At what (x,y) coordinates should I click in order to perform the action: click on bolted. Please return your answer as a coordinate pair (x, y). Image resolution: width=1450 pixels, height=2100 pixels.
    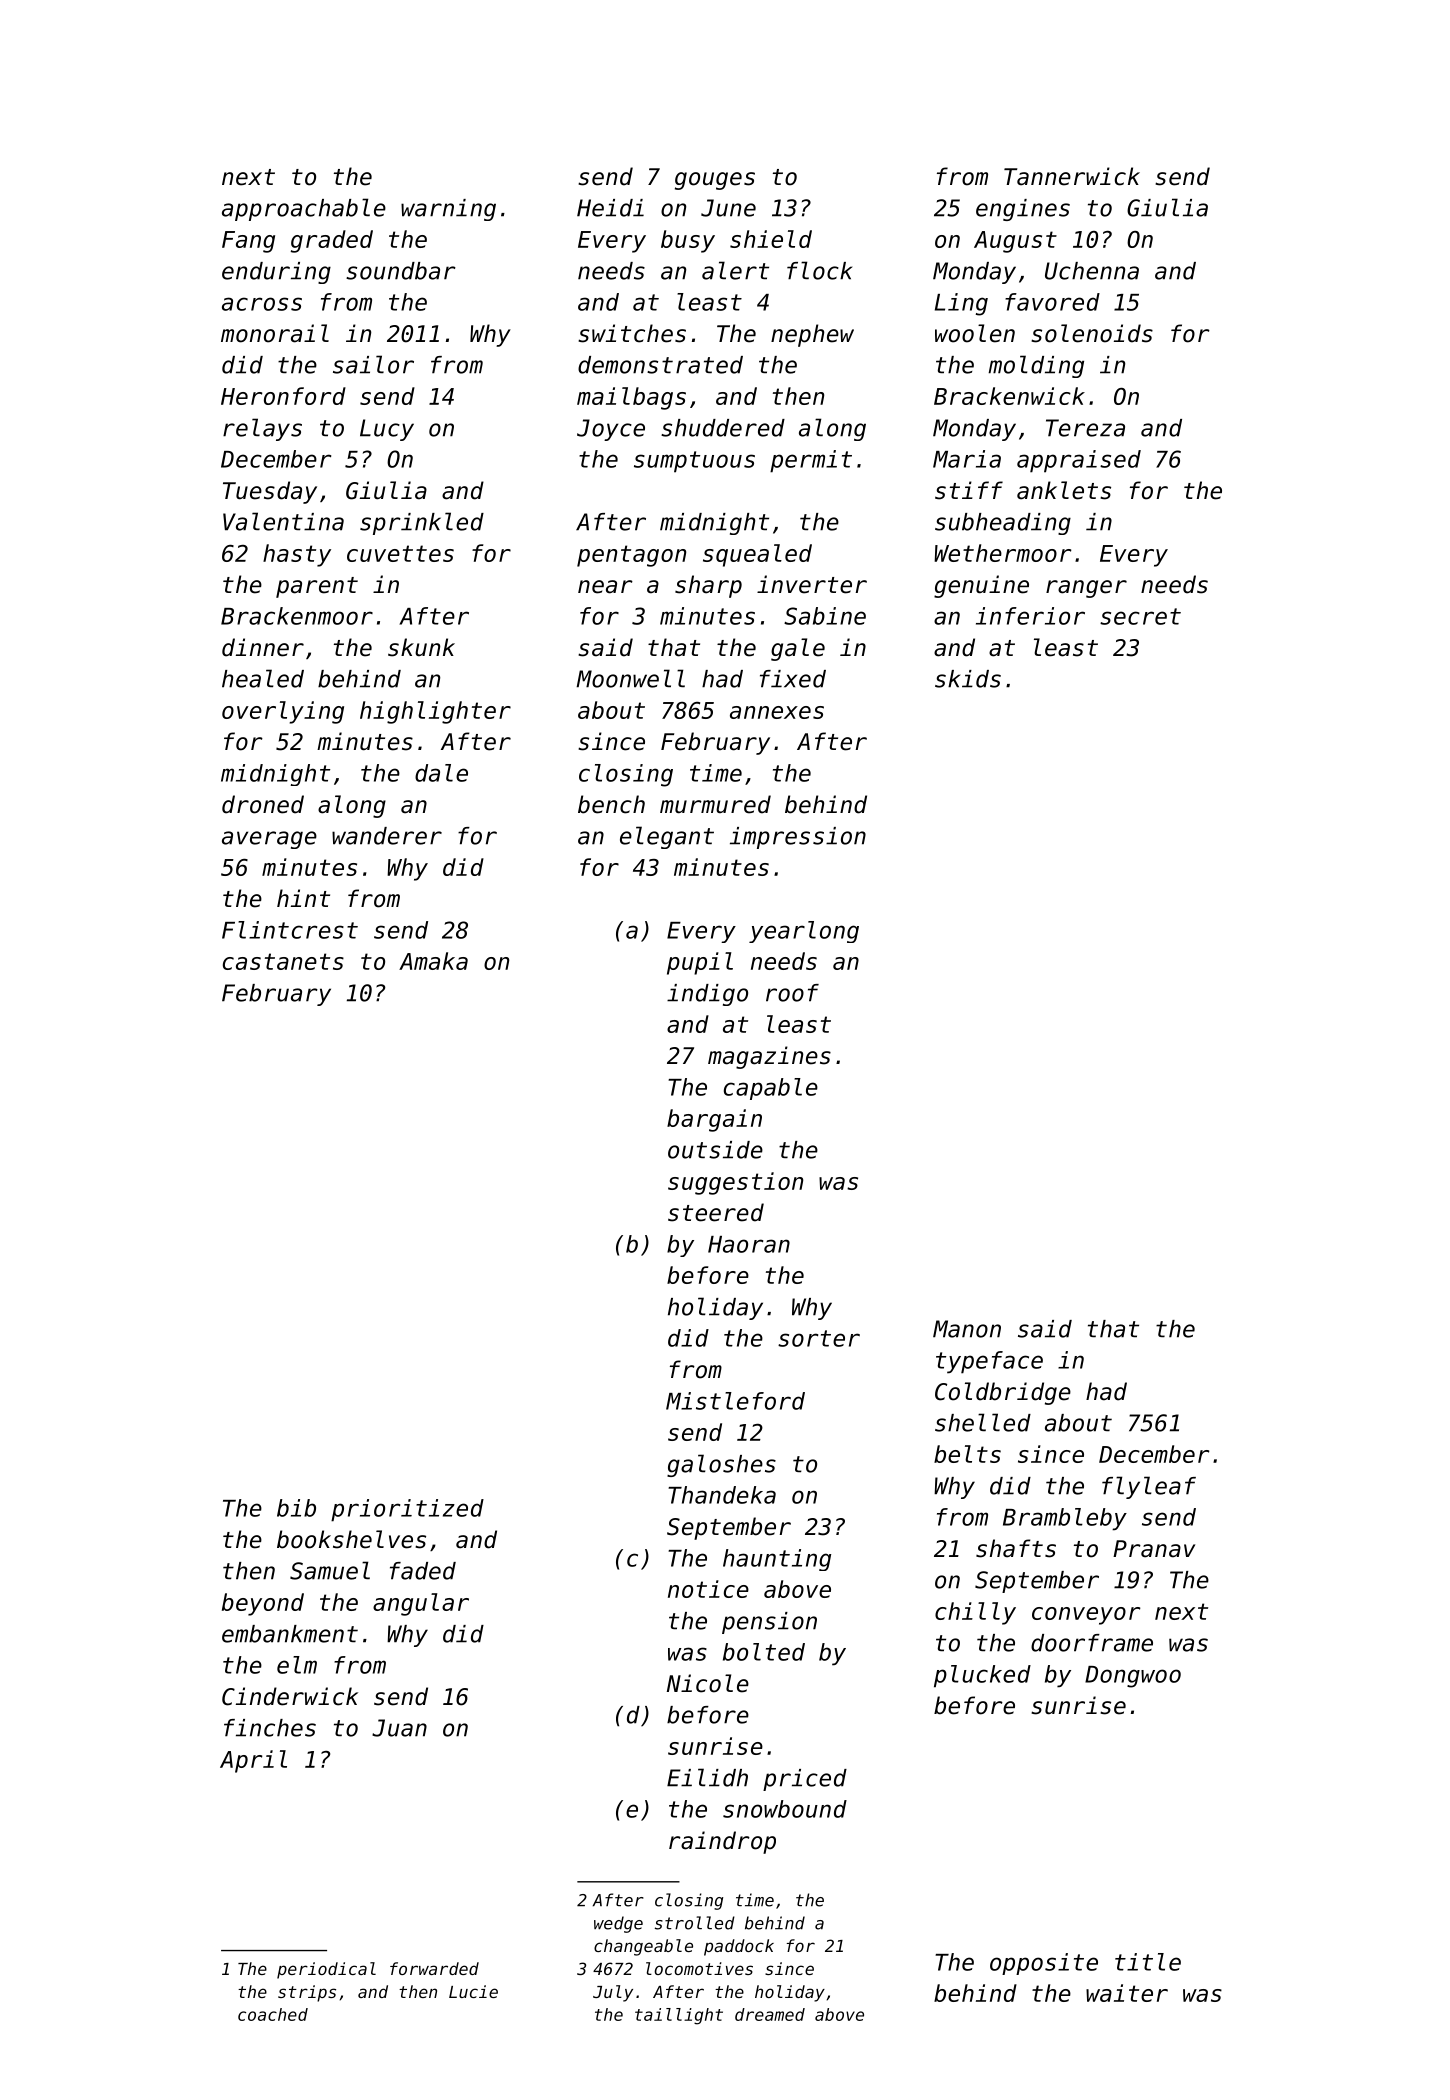
    Looking at the image, I should click on (764, 1652).
